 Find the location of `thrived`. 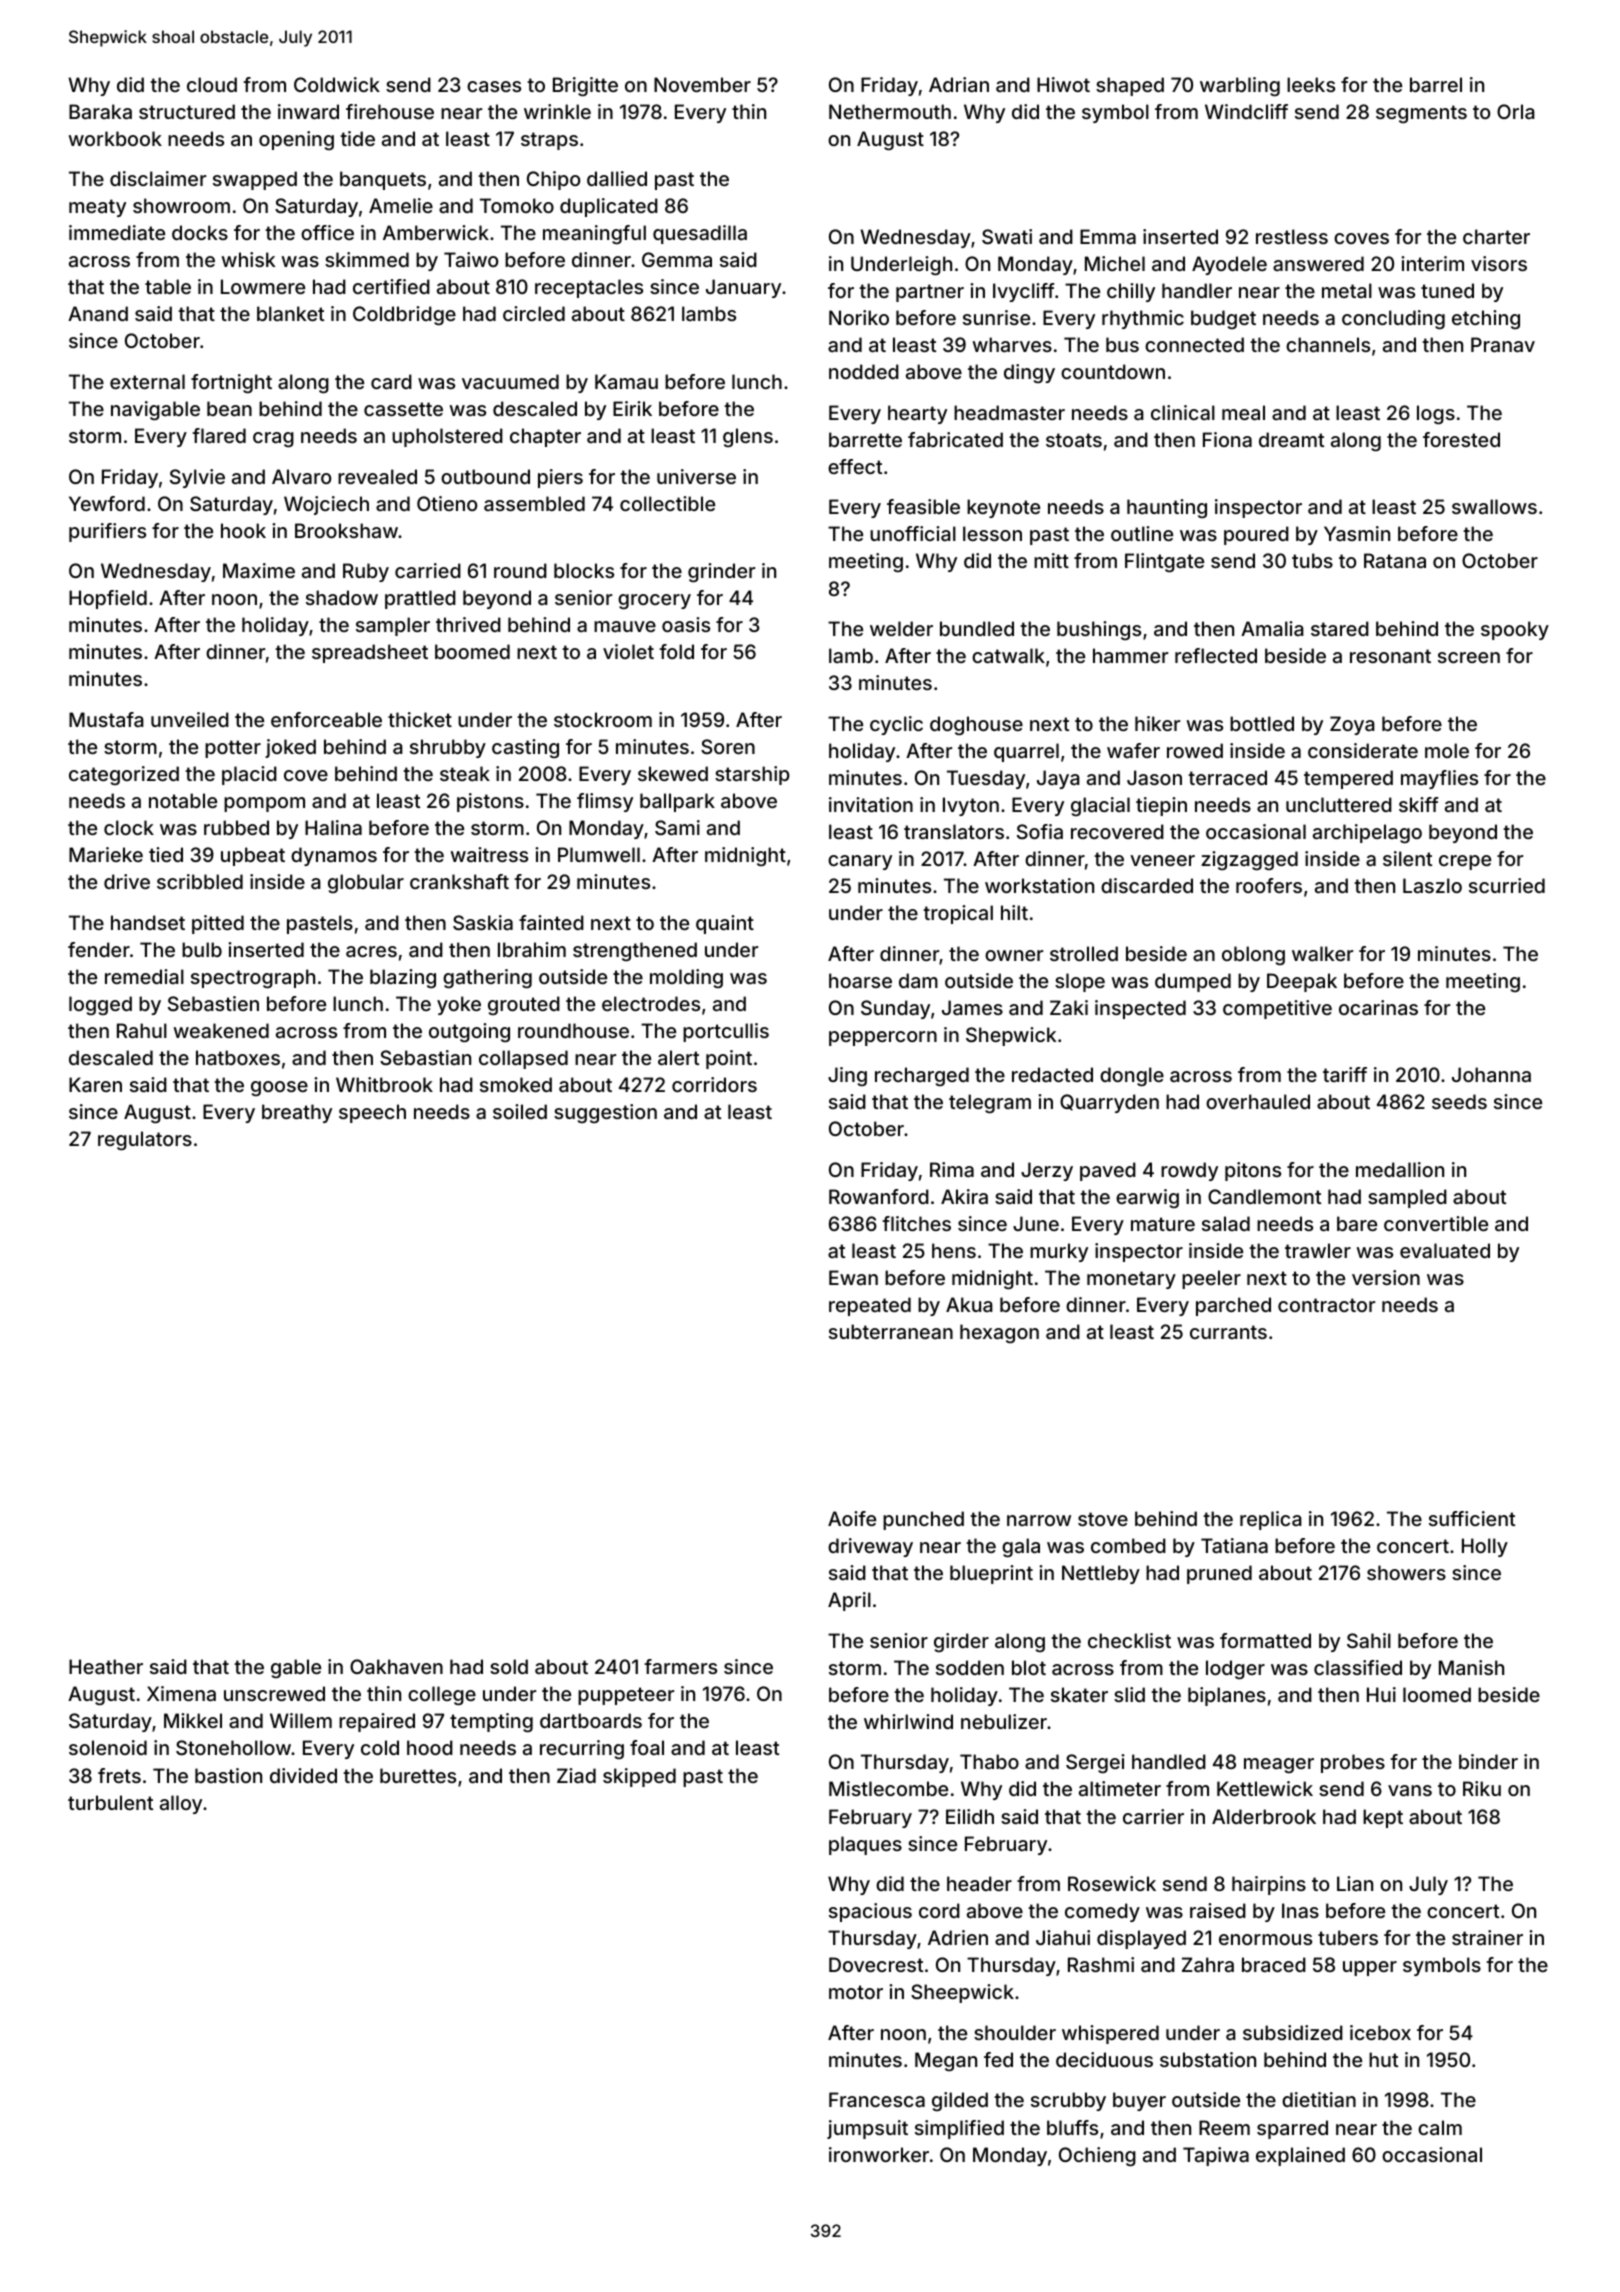

thrived is located at coordinates (468, 624).
